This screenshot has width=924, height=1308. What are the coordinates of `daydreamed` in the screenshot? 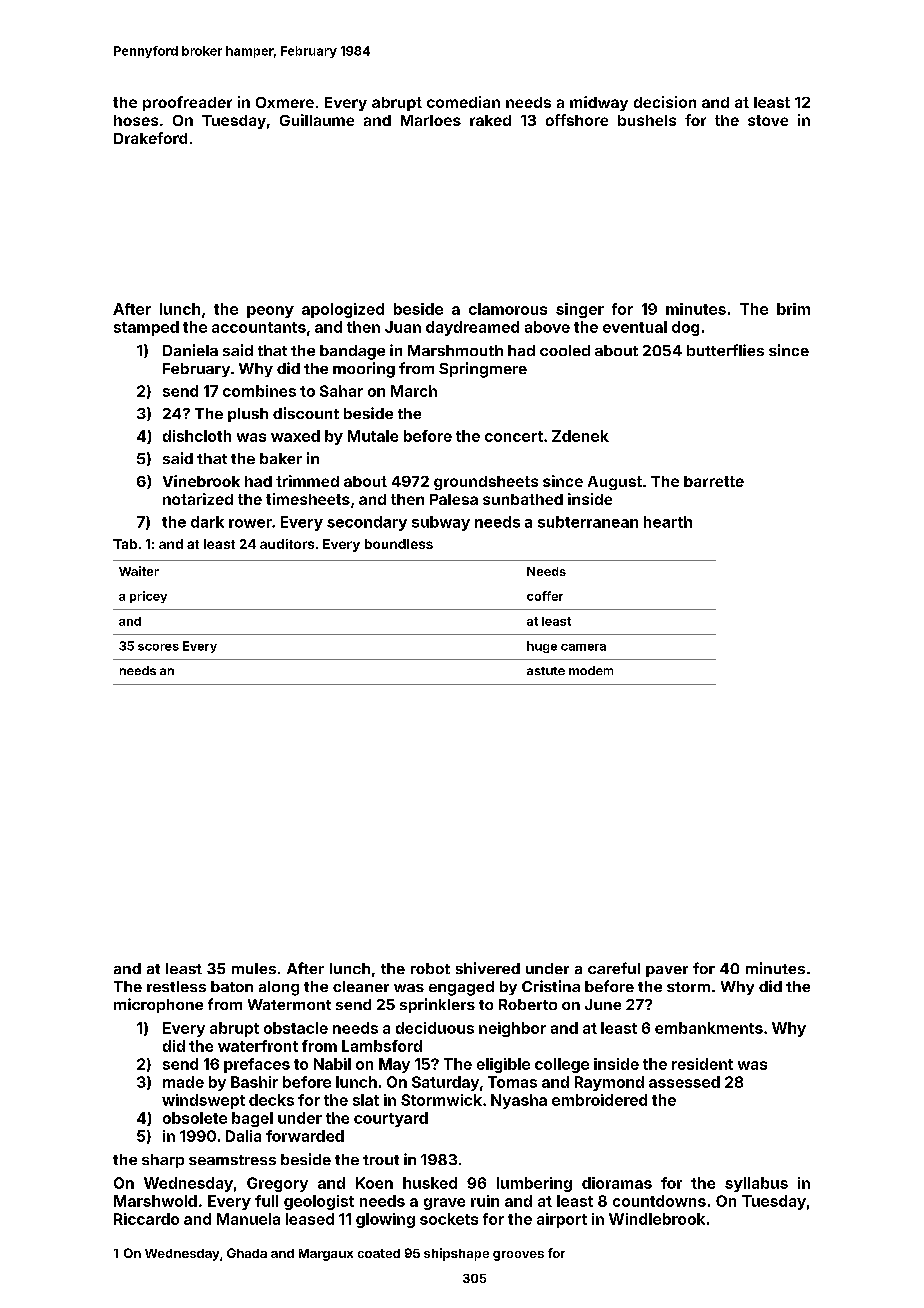 It's located at (472, 328).
